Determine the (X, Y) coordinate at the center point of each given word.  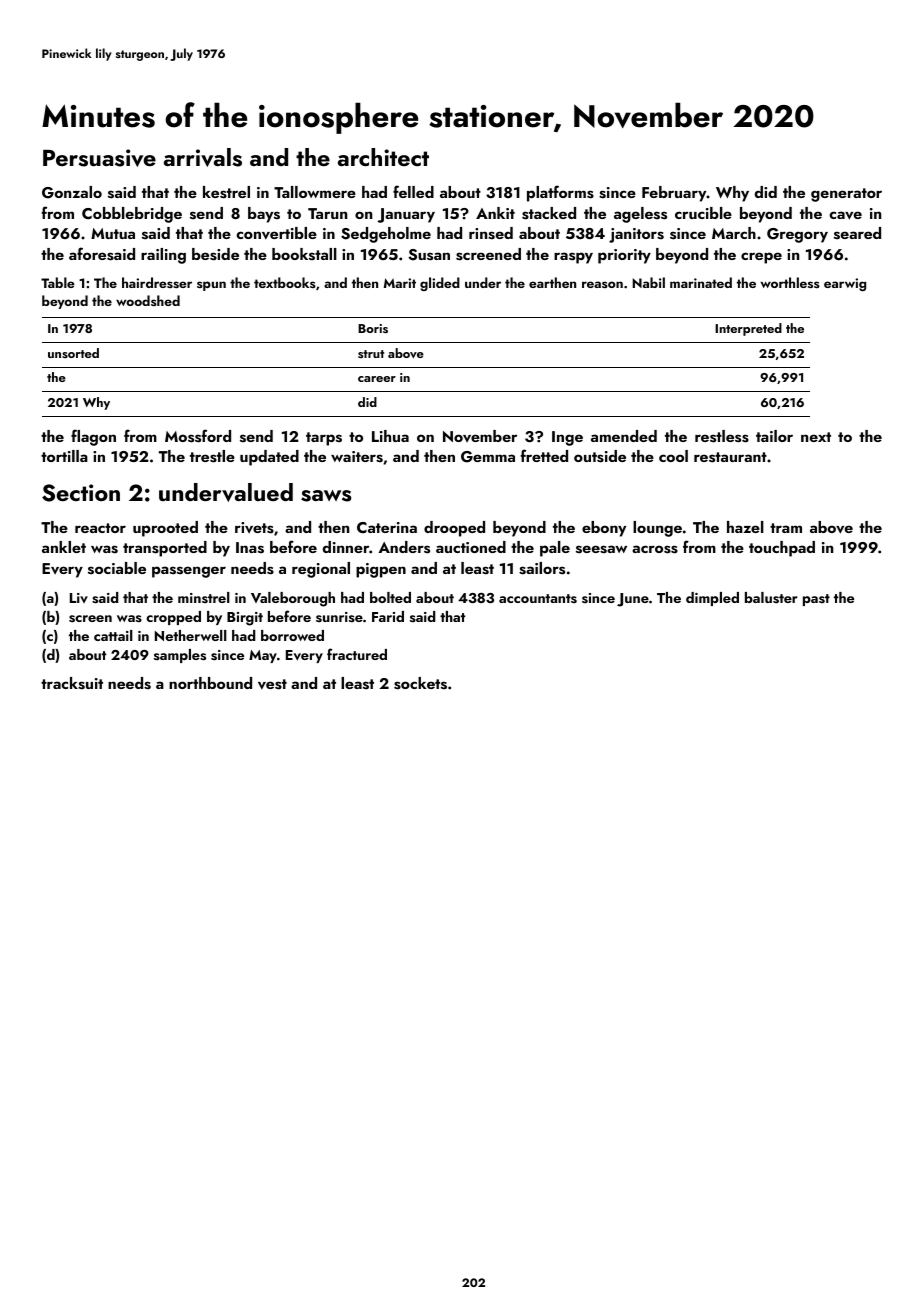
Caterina (387, 527)
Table (58, 282)
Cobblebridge (132, 215)
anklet (64, 547)
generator (846, 195)
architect (383, 157)
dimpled (712, 599)
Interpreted (748, 329)
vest (272, 684)
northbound (210, 683)
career (377, 379)
